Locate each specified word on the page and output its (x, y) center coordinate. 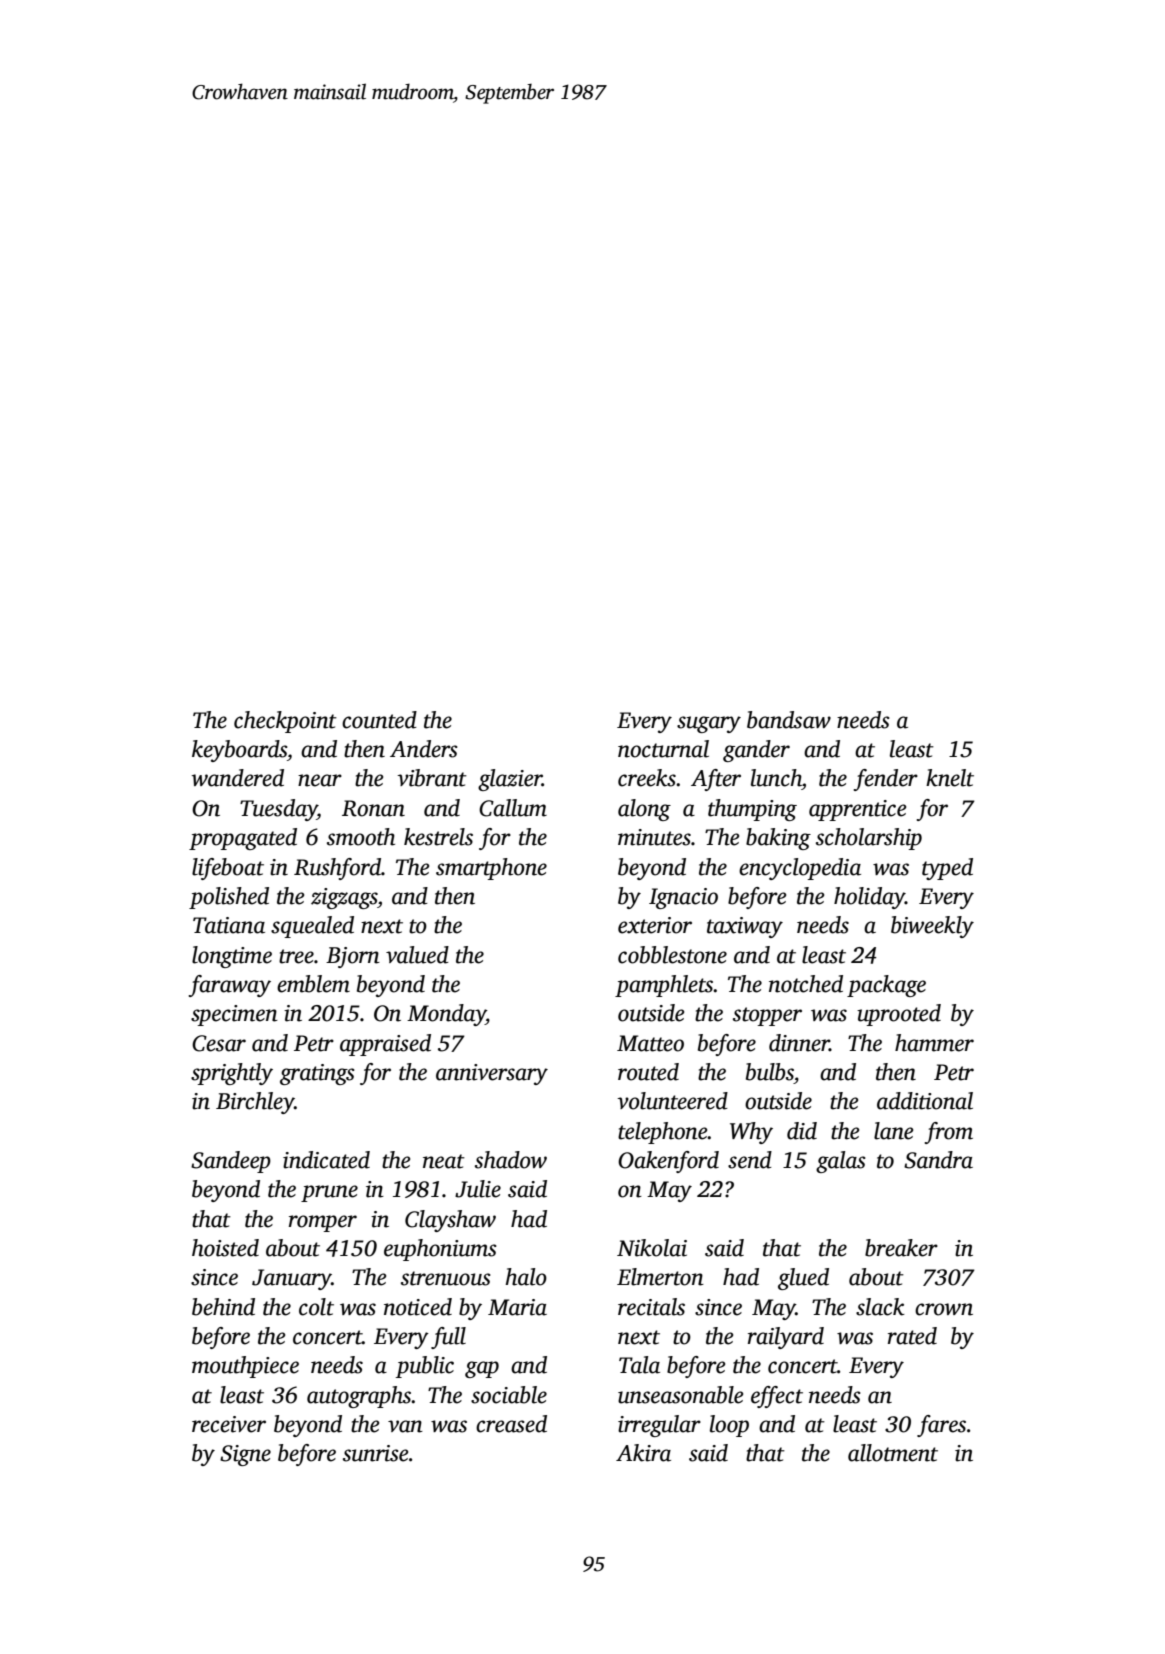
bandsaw (789, 720)
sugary (709, 724)
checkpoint (285, 722)
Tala (639, 1365)
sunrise (375, 1453)
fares (941, 1426)
